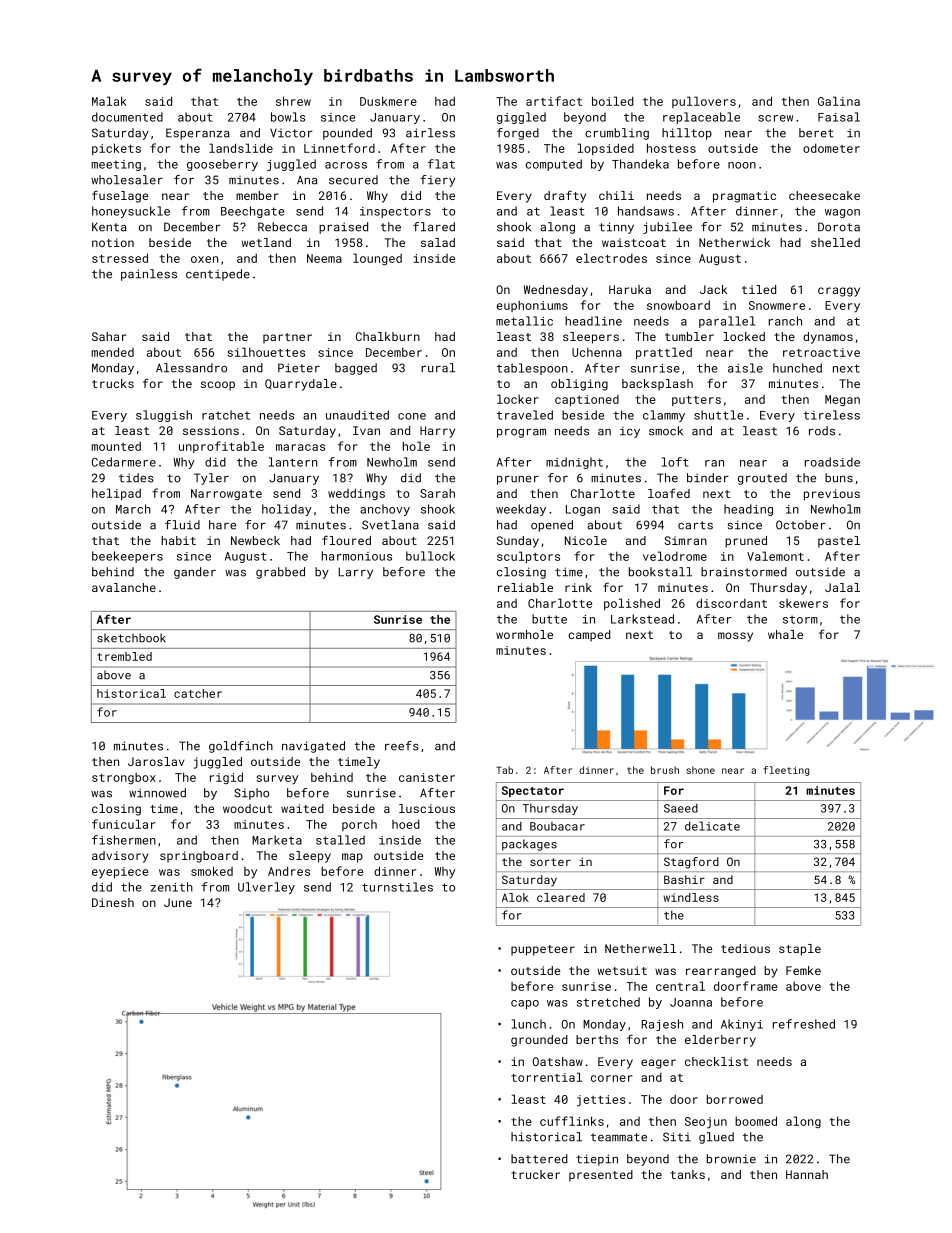  I want to click on tablespoon, so click(532, 369).
